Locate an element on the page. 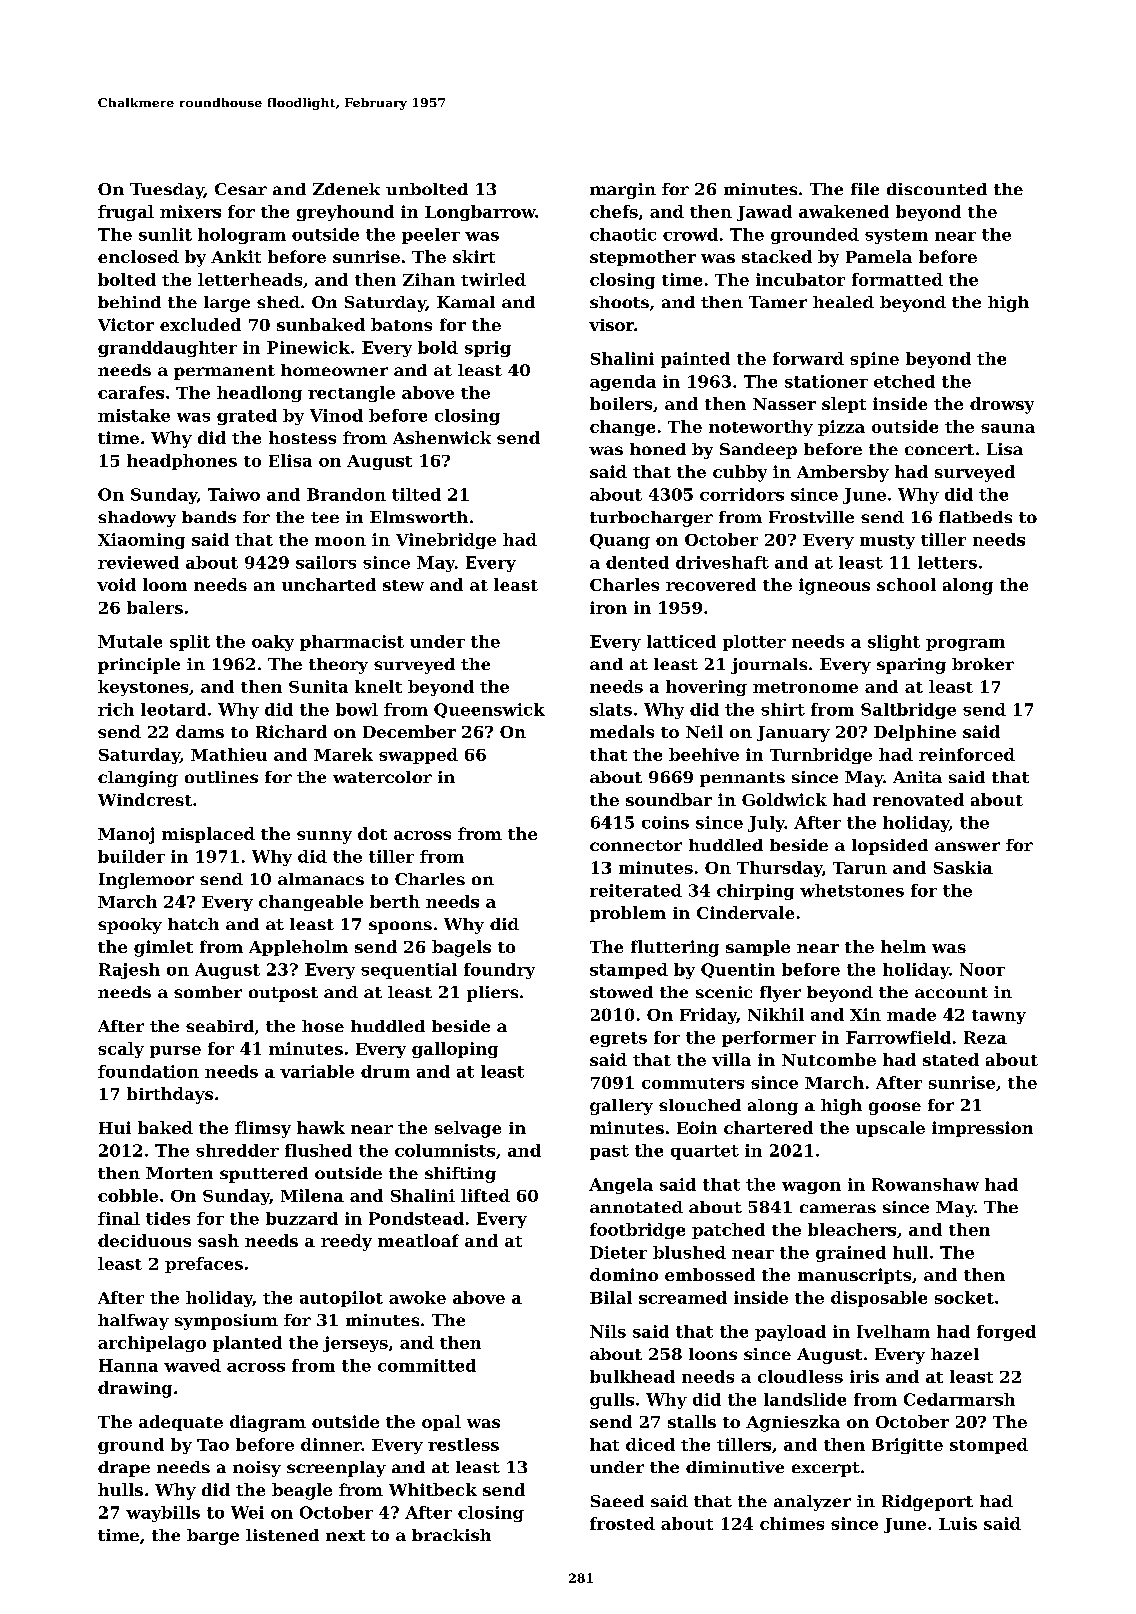  sunny is located at coordinates (324, 837).
